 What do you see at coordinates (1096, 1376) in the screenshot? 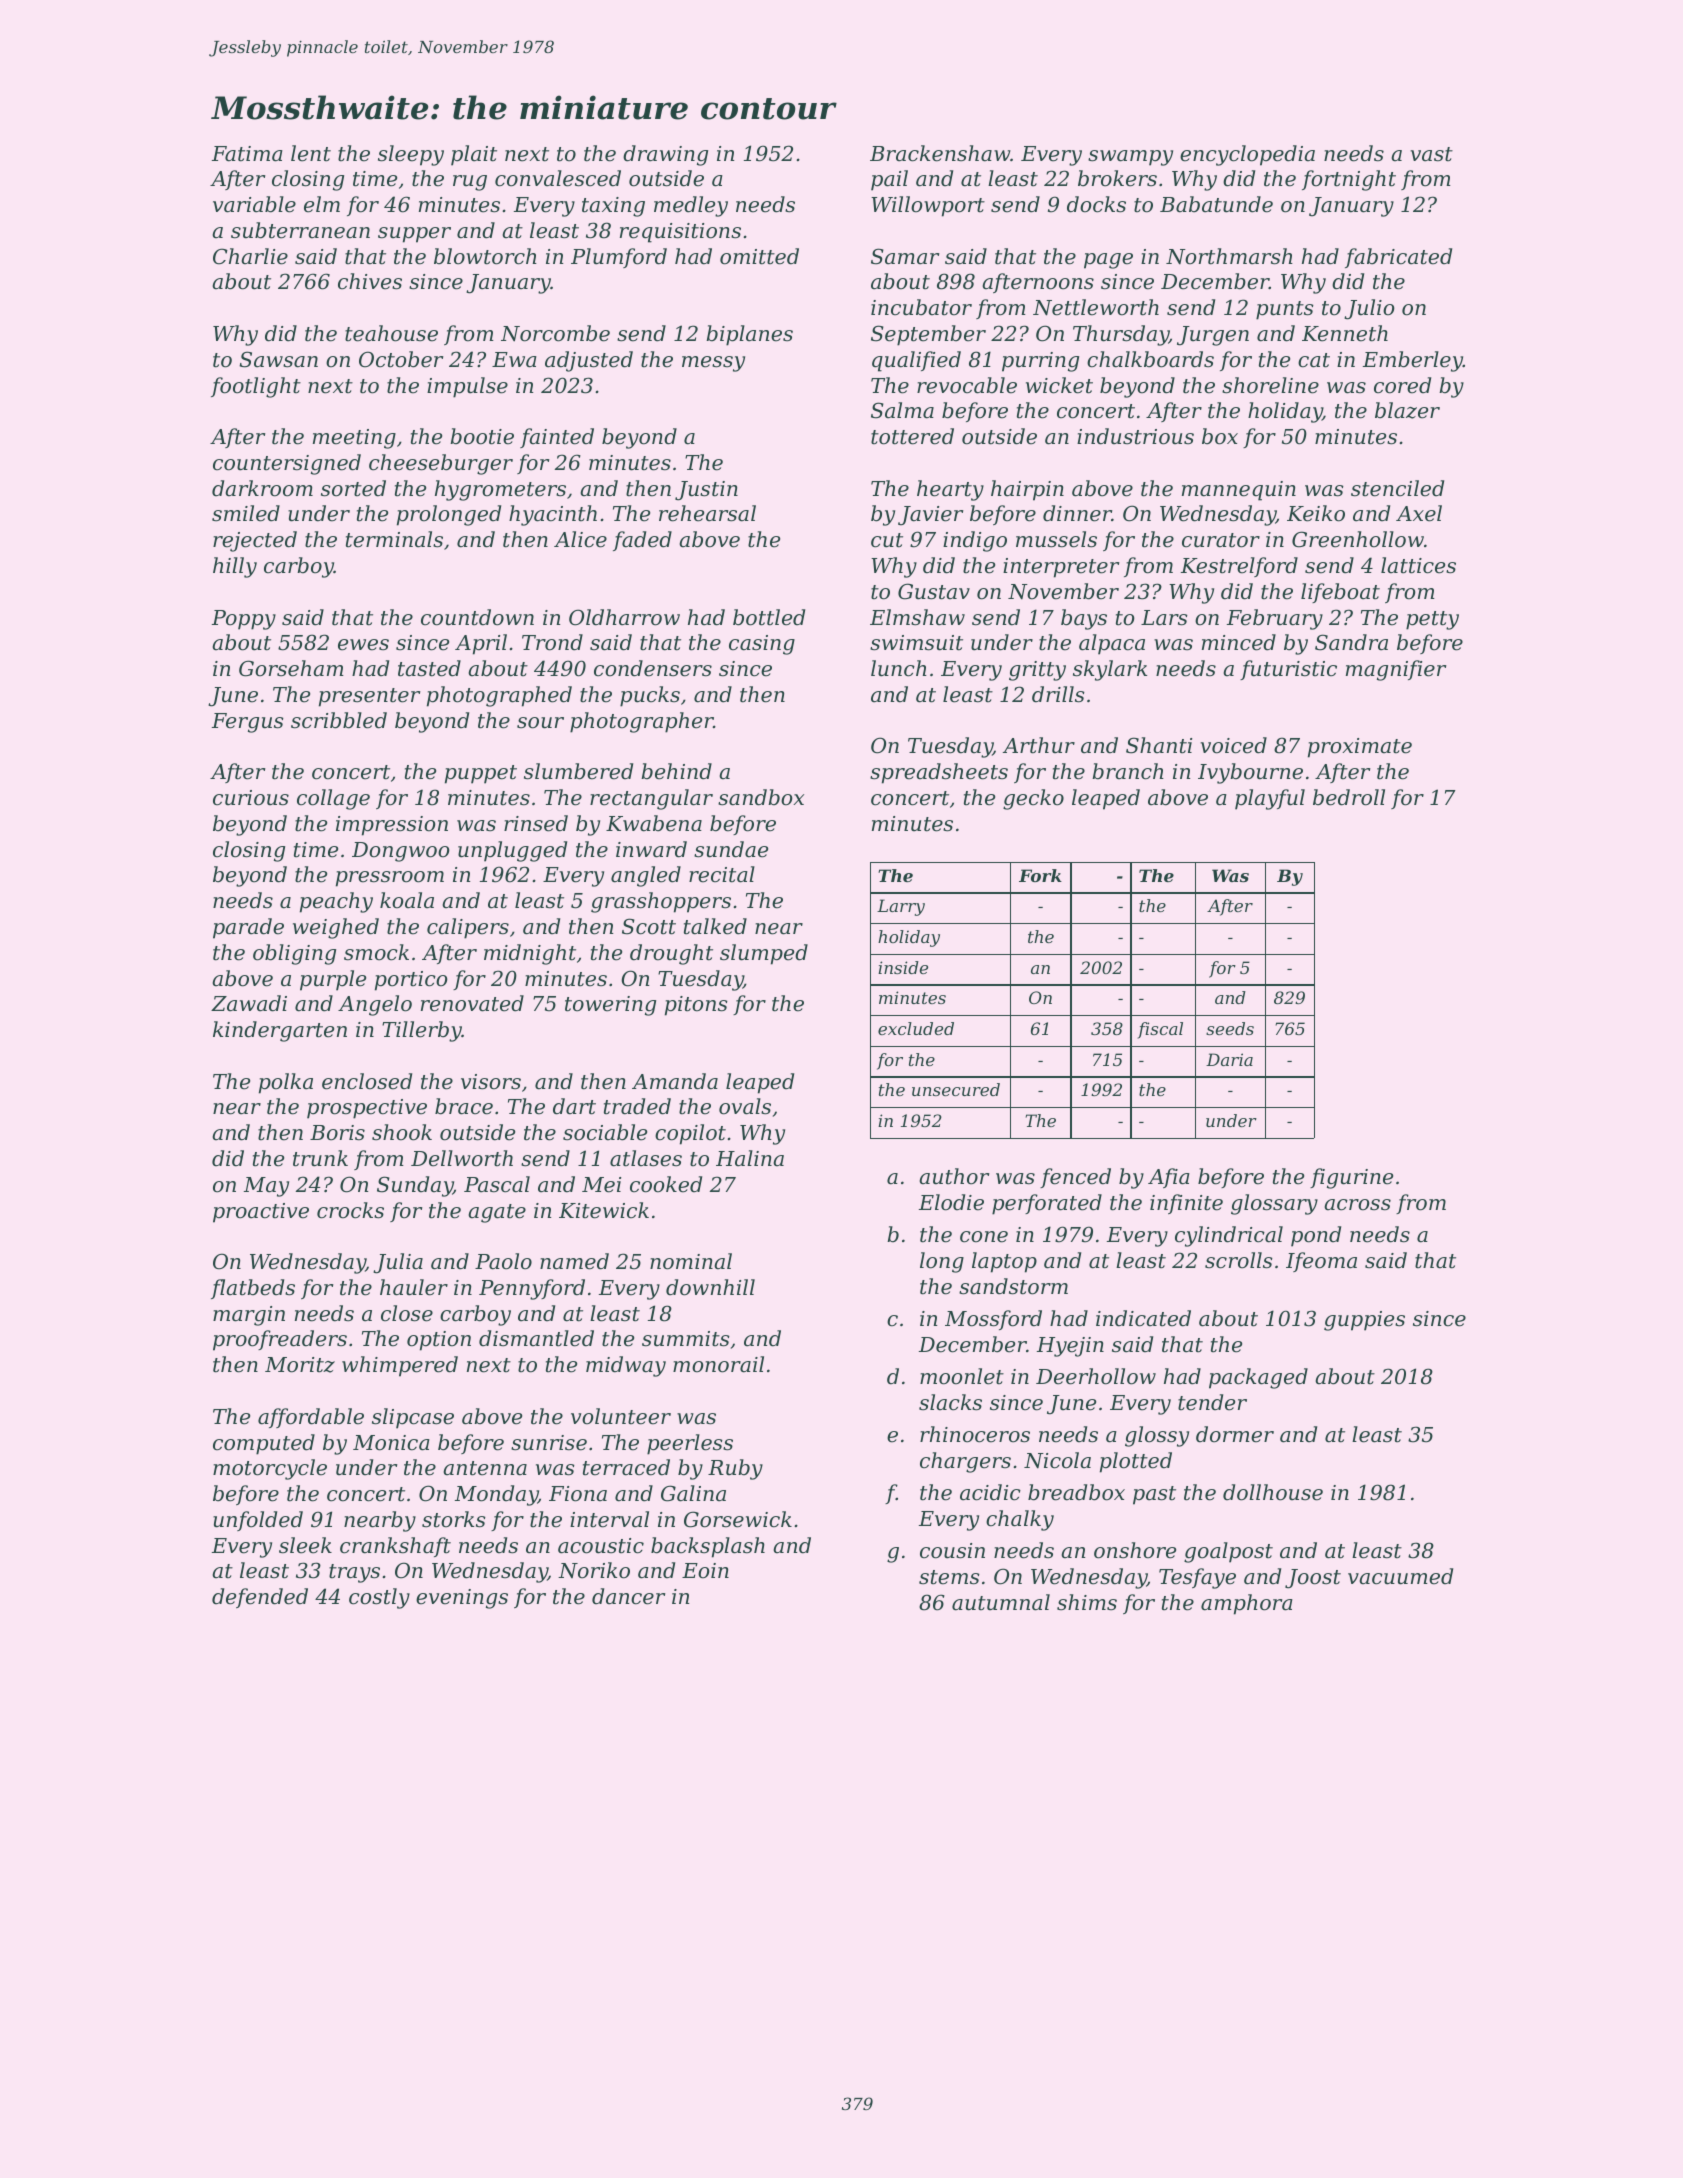
I see `Deerhollow` at bounding box center [1096, 1376].
